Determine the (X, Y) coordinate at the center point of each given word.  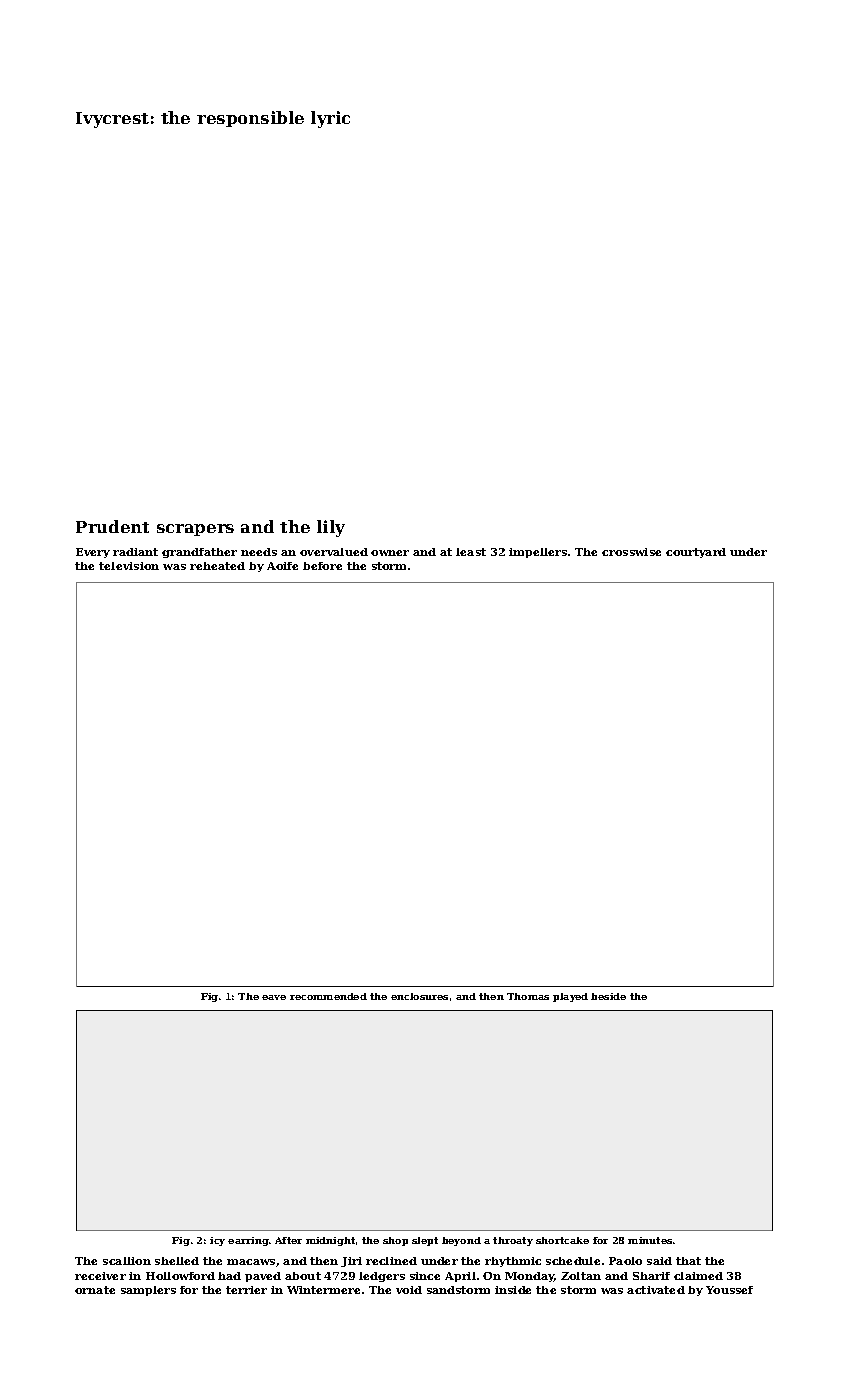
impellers (538, 553)
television (129, 566)
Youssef (729, 1290)
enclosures (419, 996)
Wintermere (323, 1290)
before (322, 566)
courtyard (696, 553)
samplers (148, 1291)
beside (608, 996)
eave (274, 997)
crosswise (631, 552)
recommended (328, 996)
